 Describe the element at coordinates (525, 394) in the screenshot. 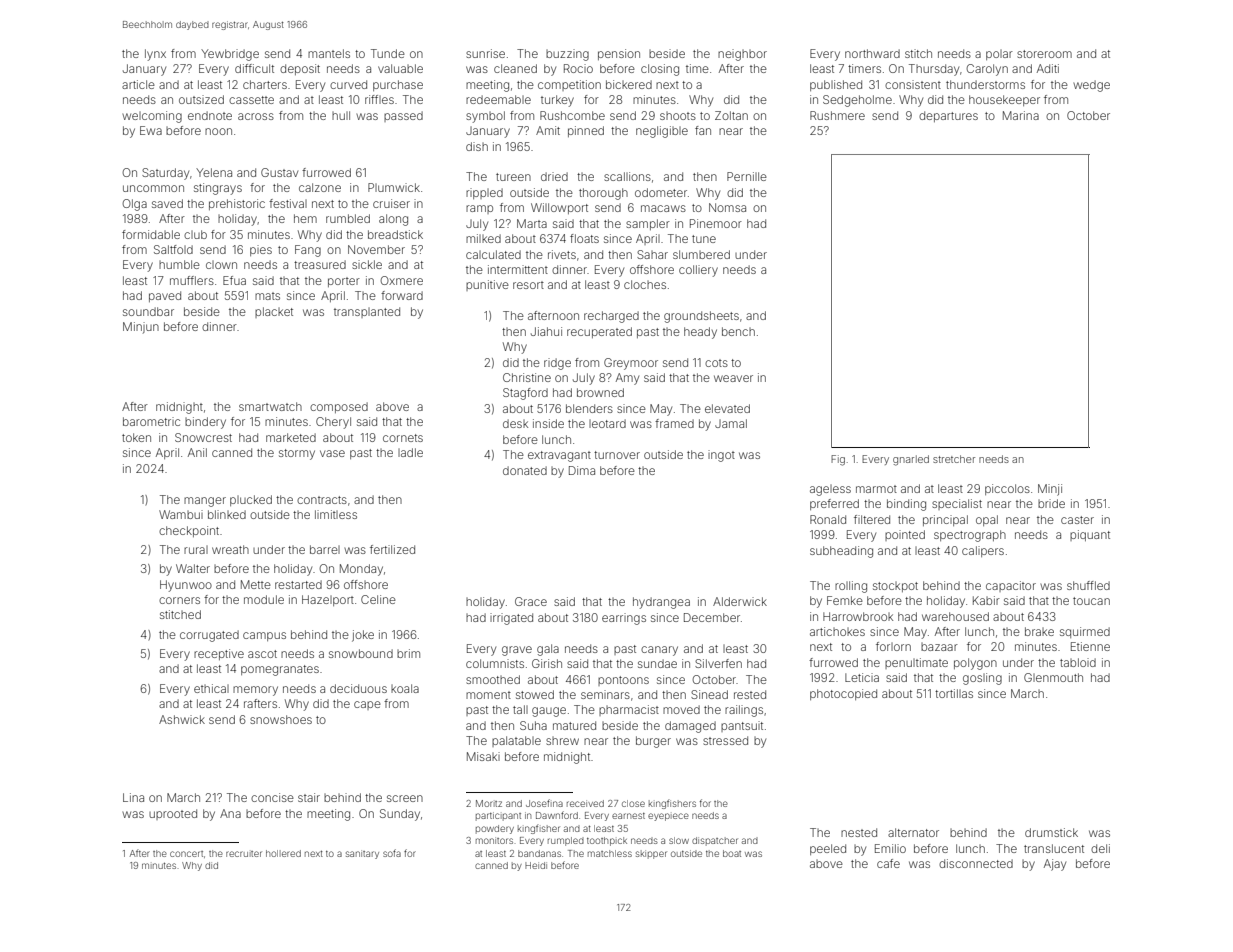

I see `Stagford` at that location.
